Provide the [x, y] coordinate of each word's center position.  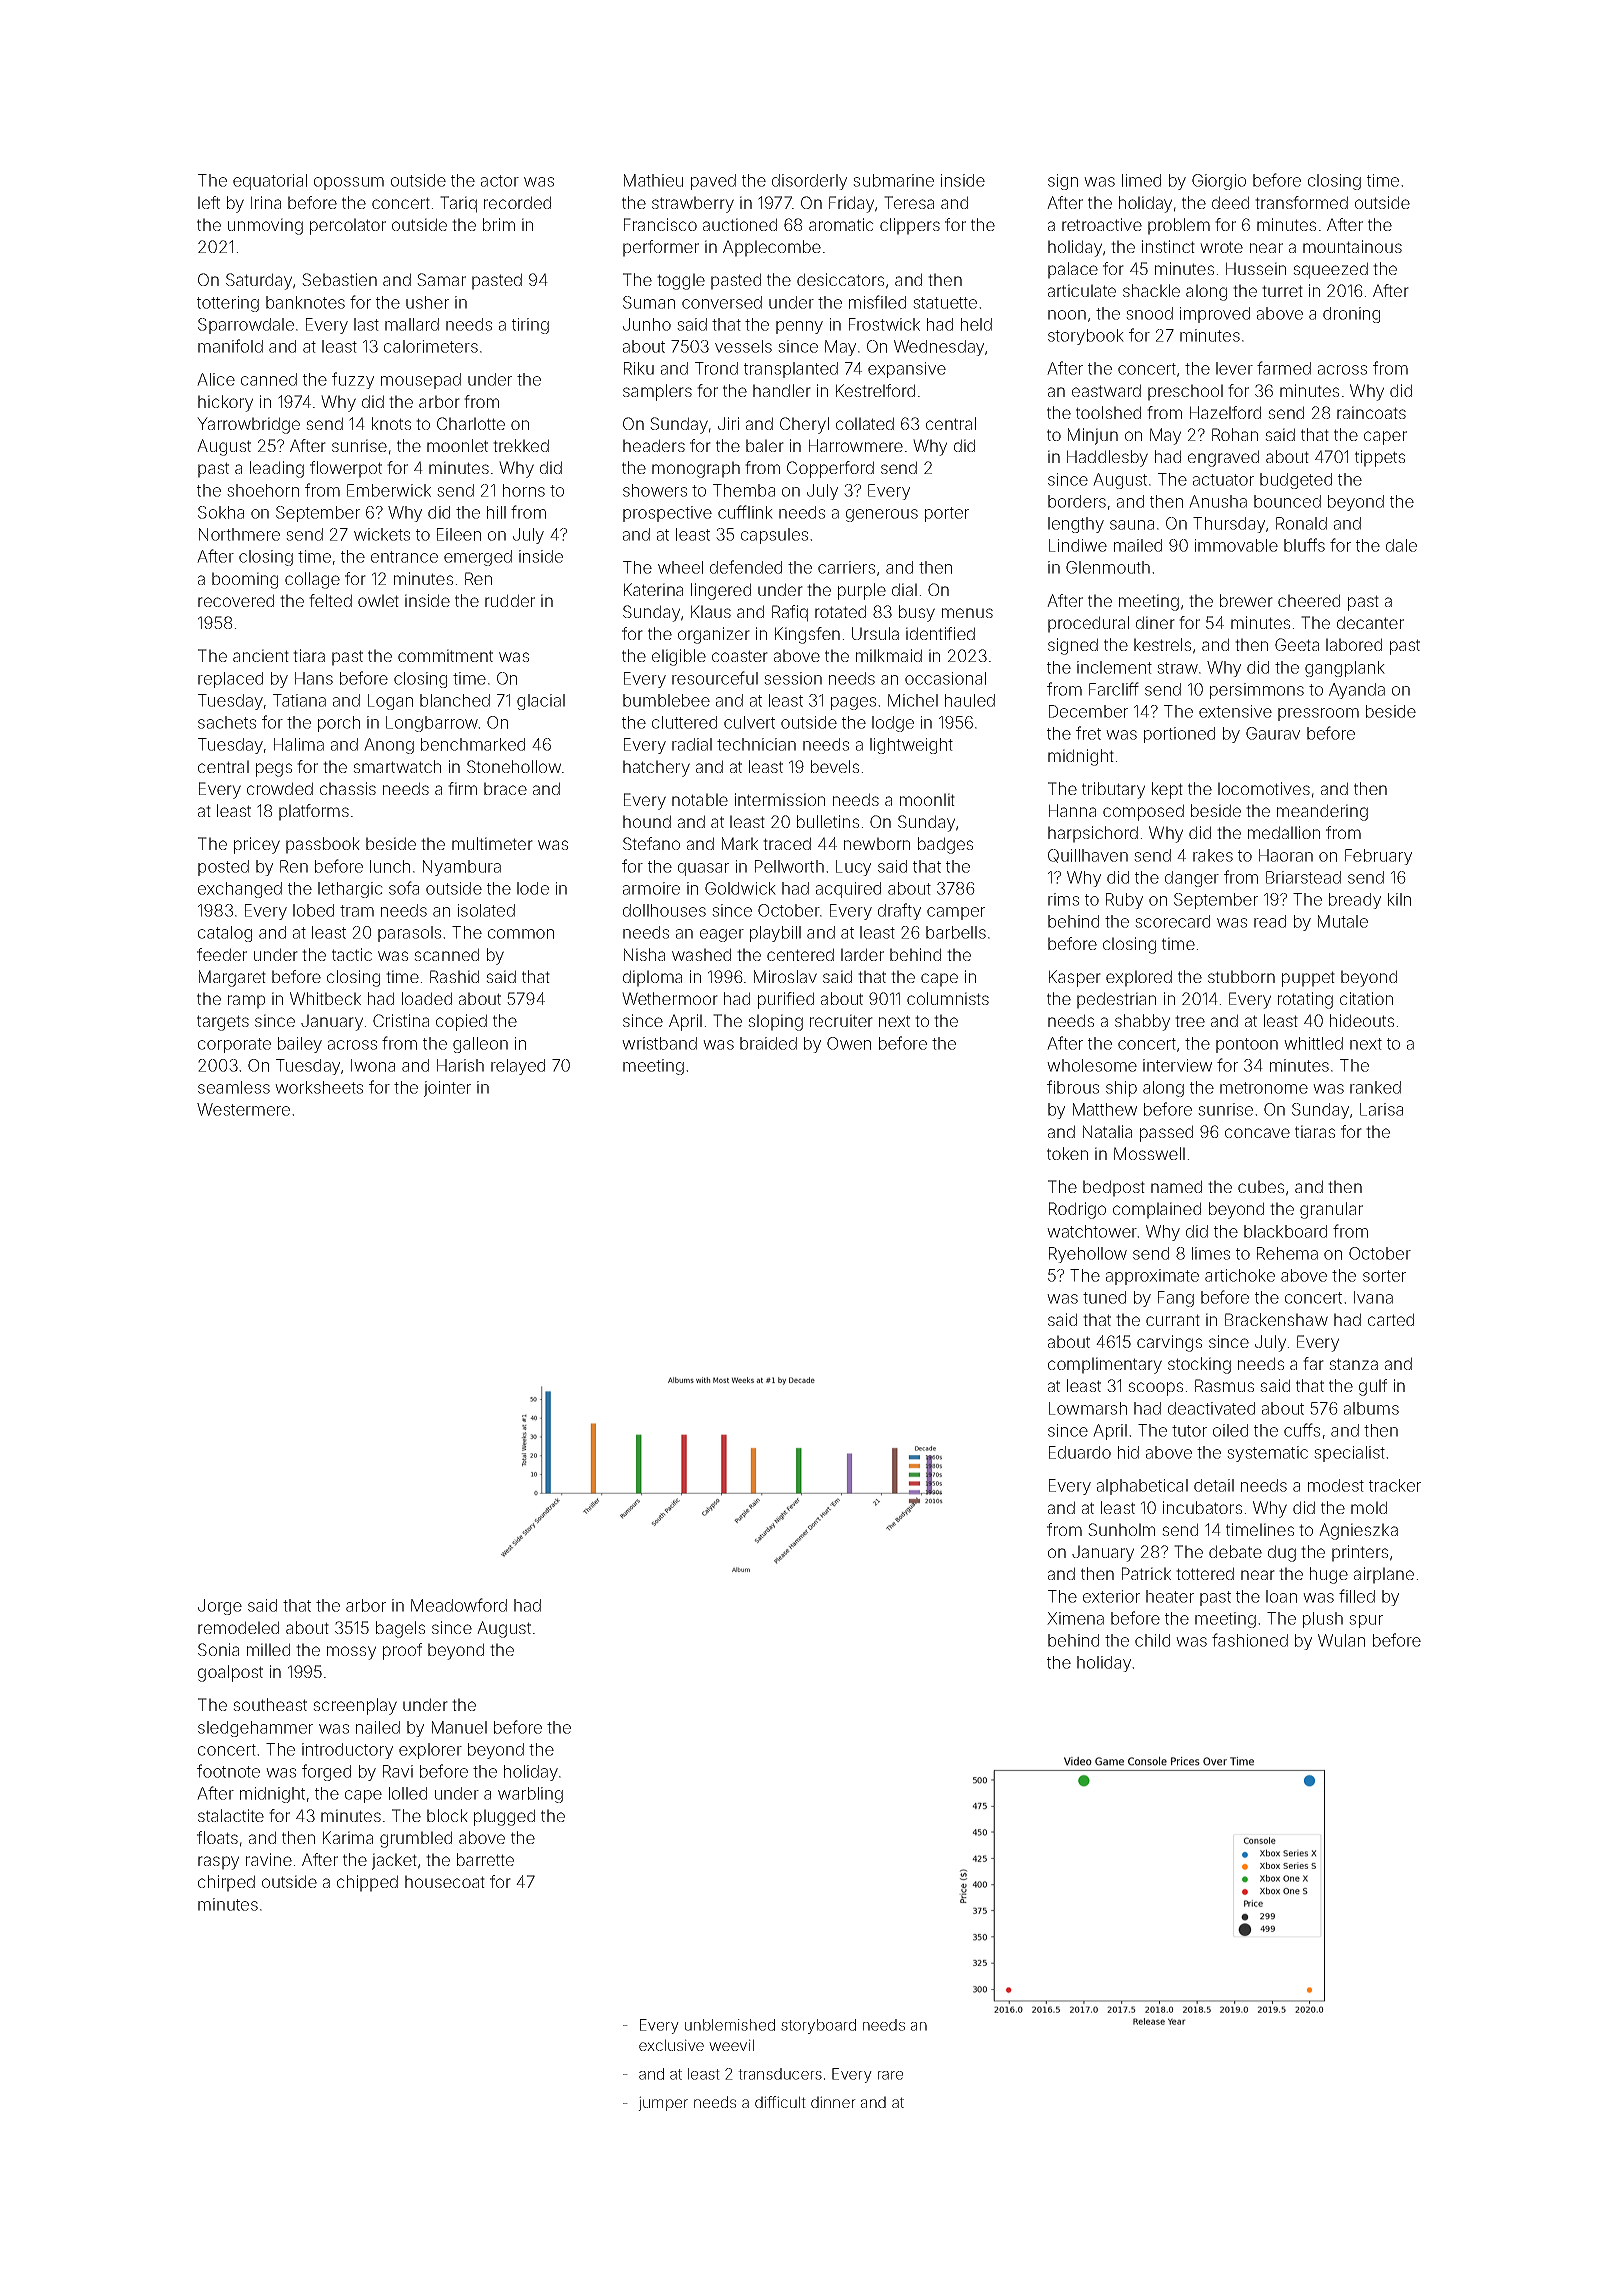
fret [1088, 733]
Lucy [853, 868]
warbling [530, 1795]
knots [391, 423]
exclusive [671, 2045]
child [1152, 1640]
